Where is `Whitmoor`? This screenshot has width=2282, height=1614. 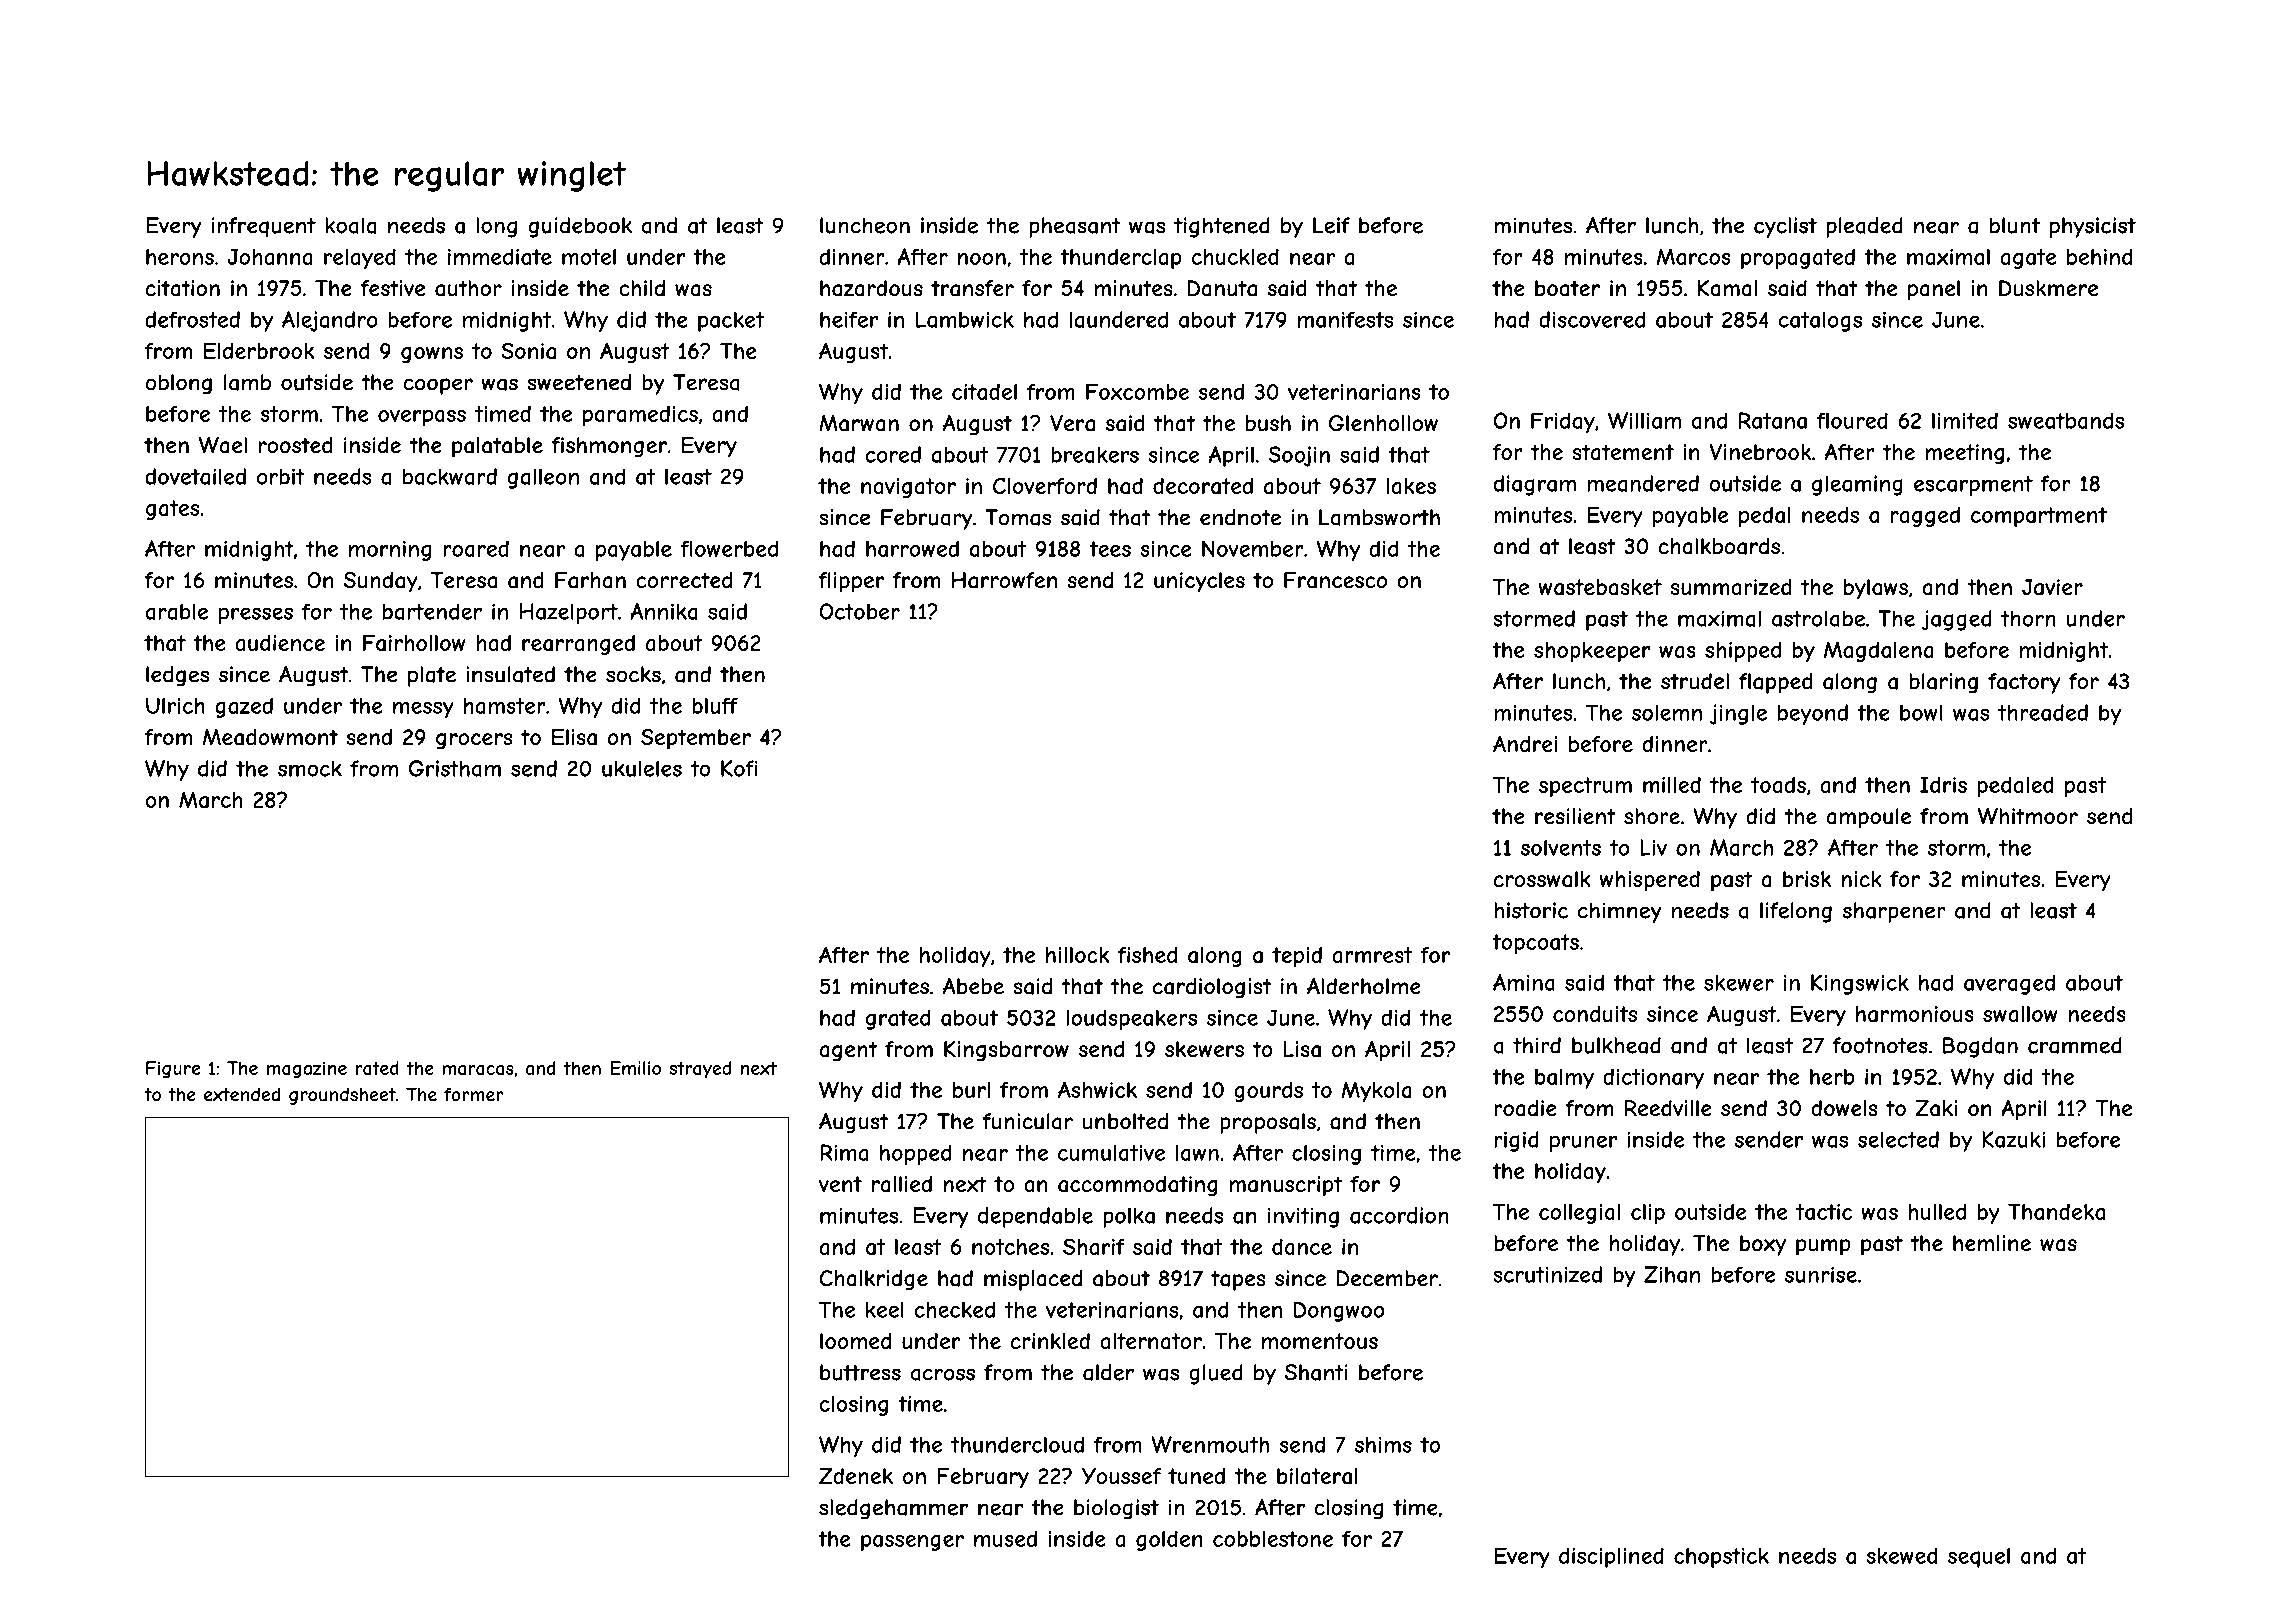 Whitmoor is located at coordinates (2028, 816).
